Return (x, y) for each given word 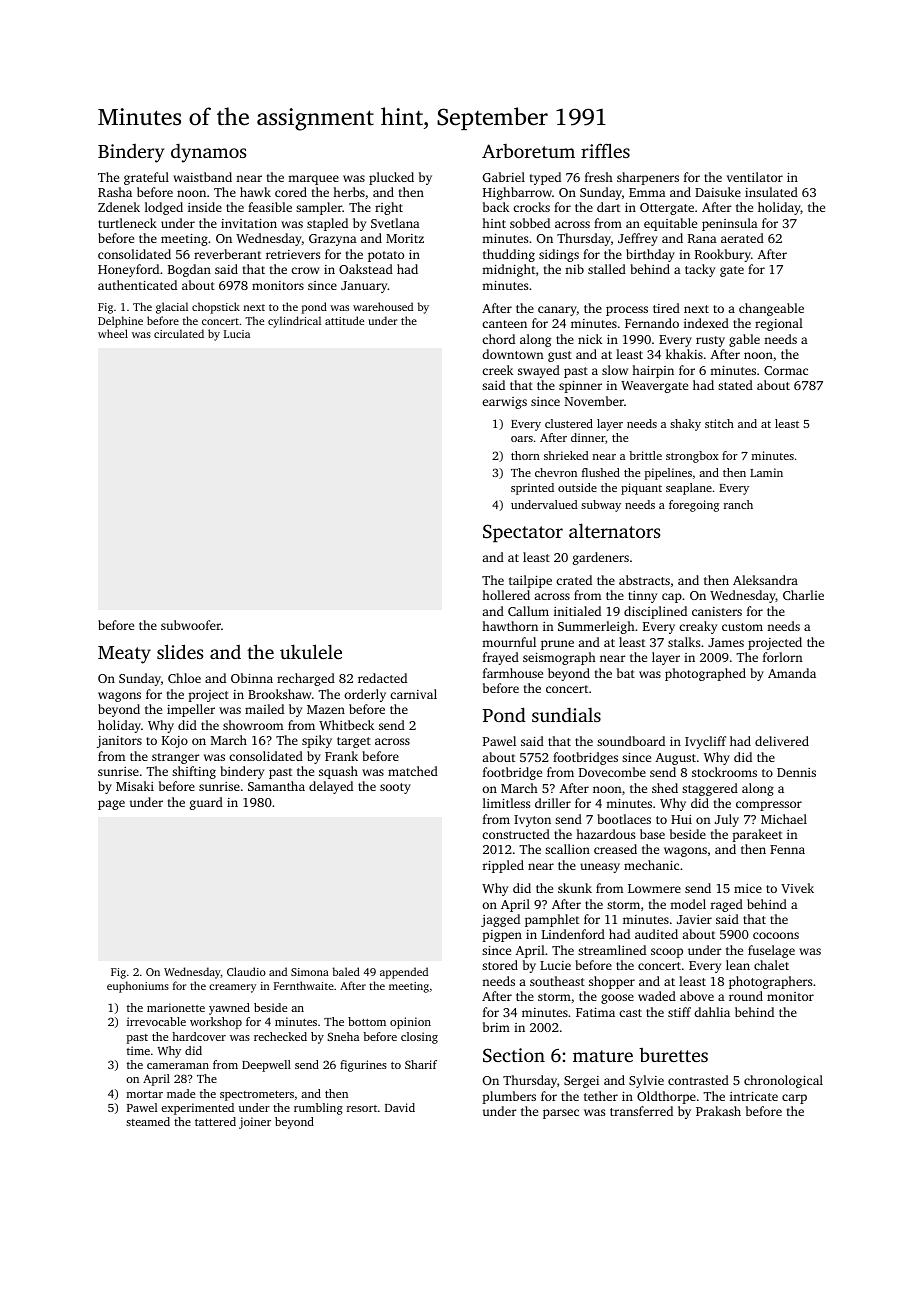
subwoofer (191, 625)
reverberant (227, 254)
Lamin (766, 472)
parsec (561, 1114)
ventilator (755, 177)
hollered (506, 595)
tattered (215, 1121)
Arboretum (528, 151)
